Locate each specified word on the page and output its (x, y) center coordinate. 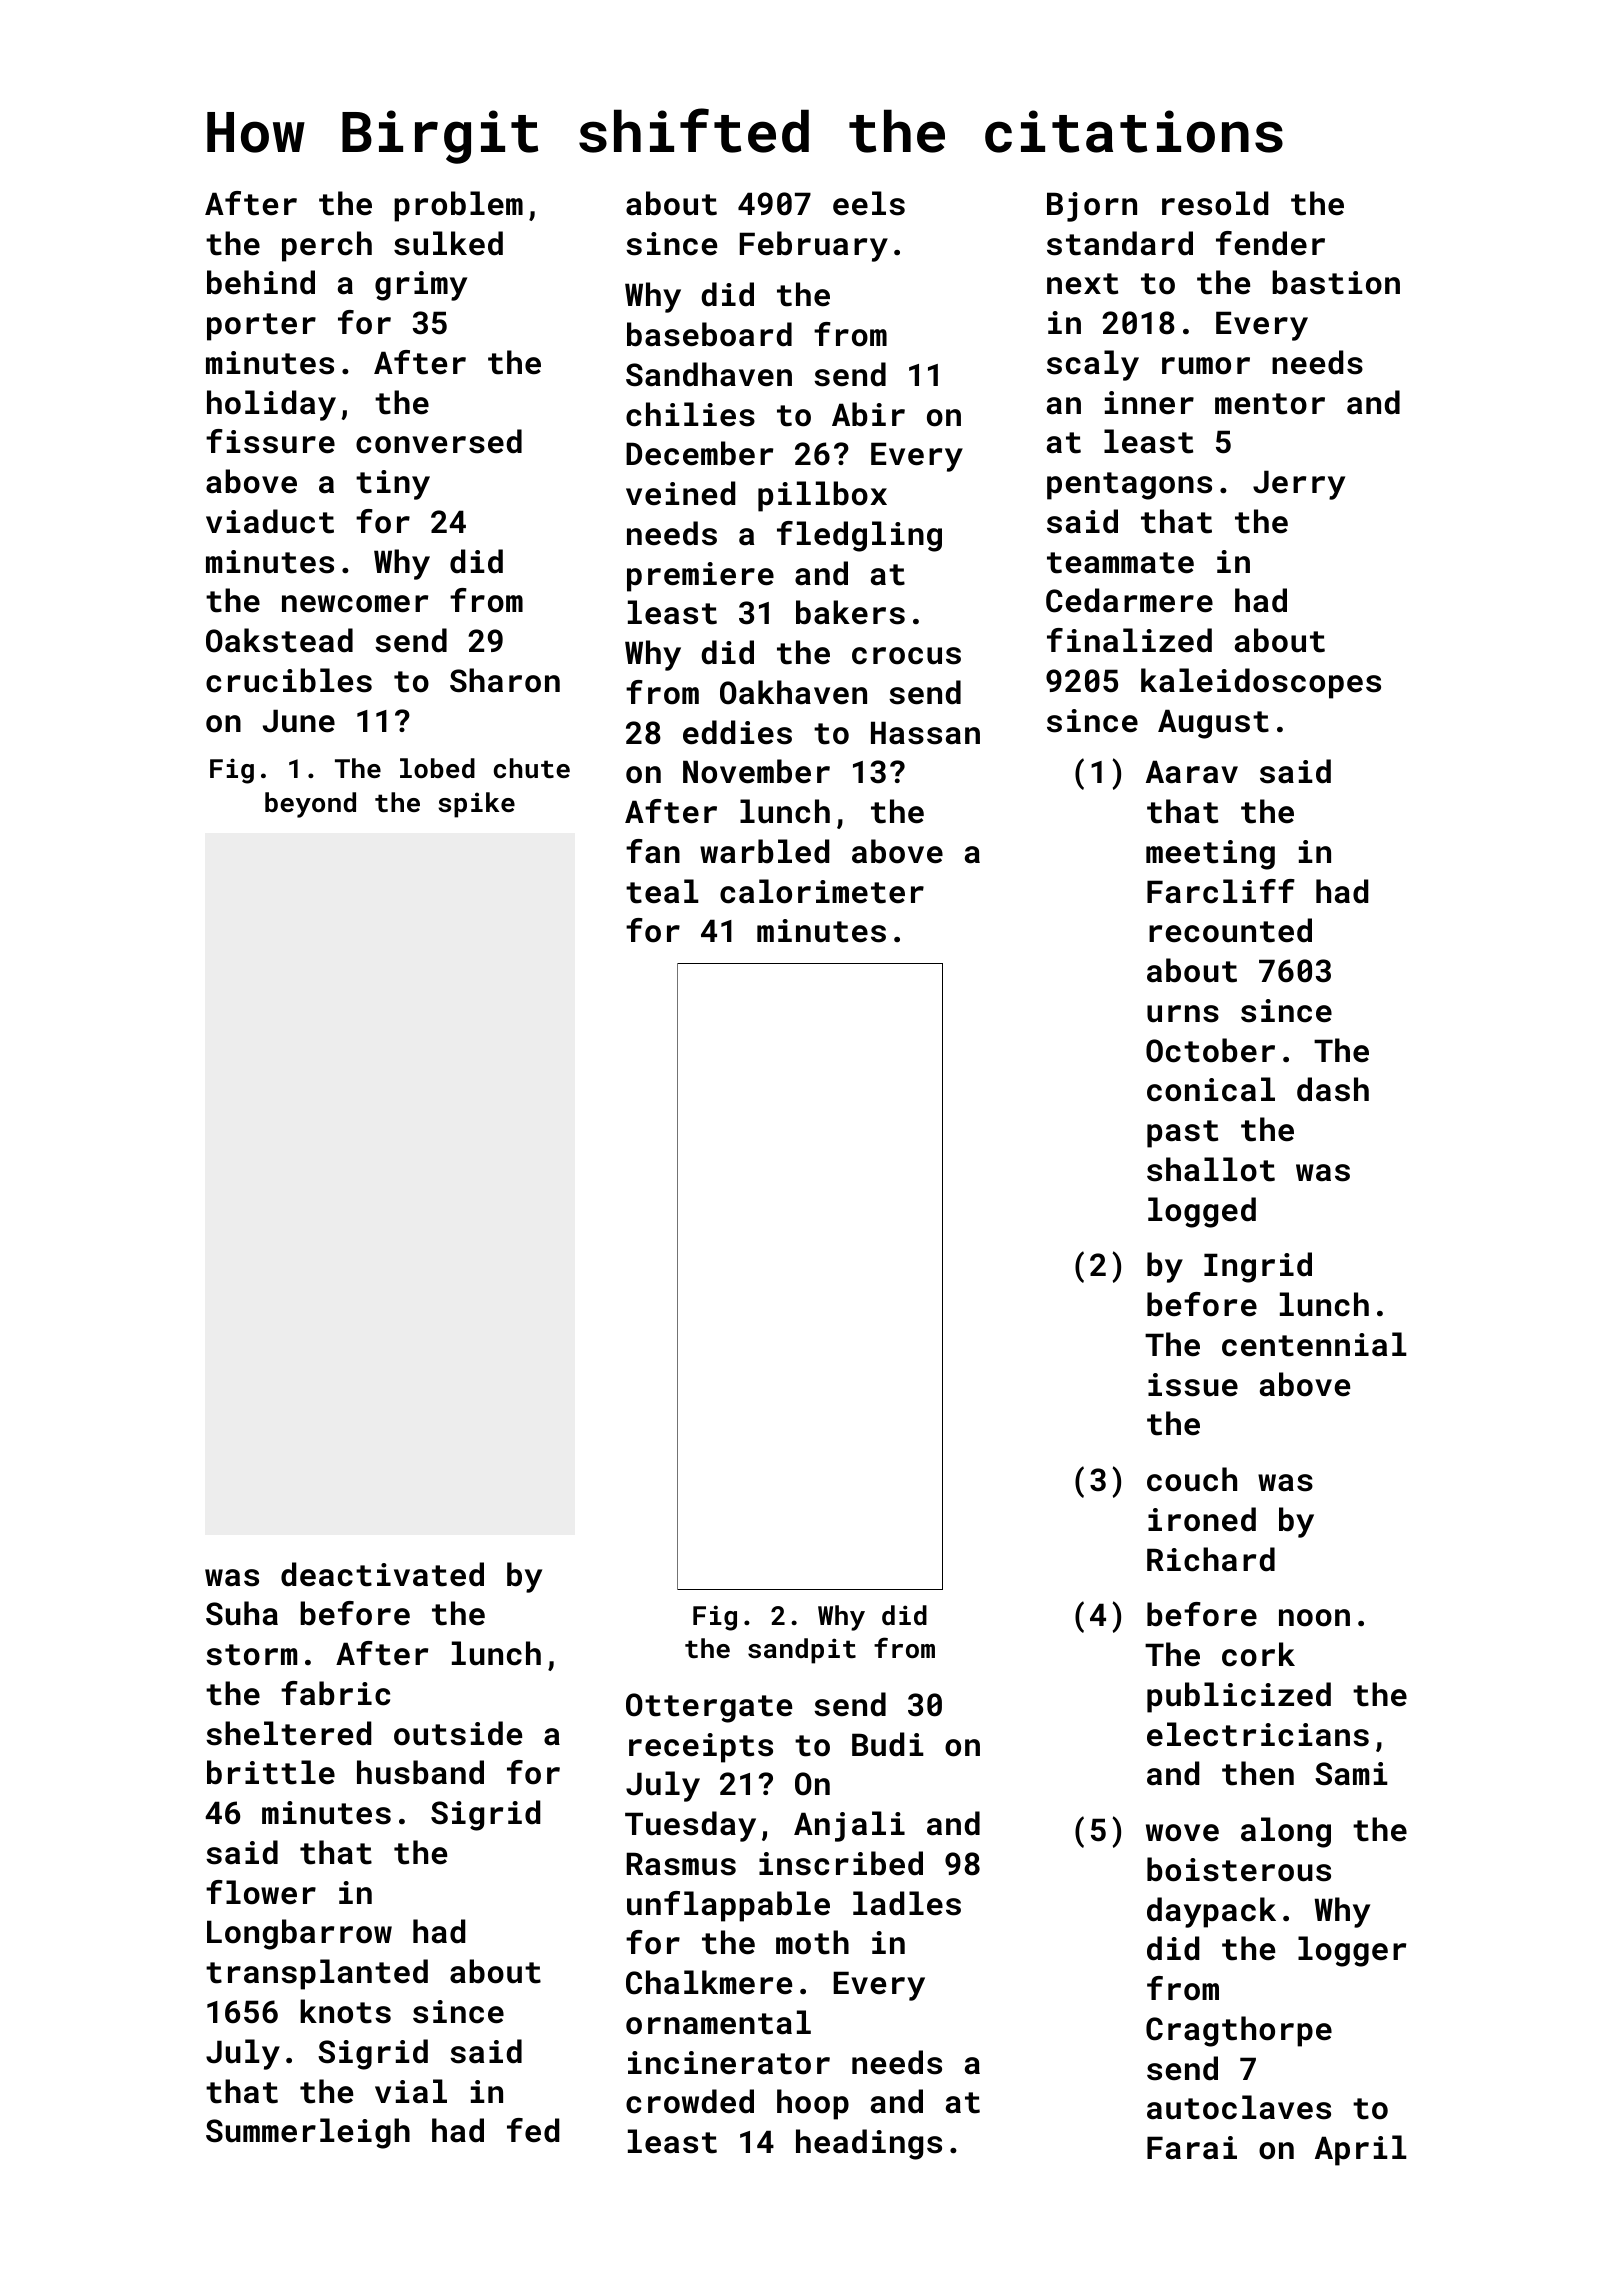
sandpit (802, 1651)
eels (869, 203)
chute (532, 768)
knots (345, 2011)
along (1286, 1832)
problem (458, 206)
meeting (1210, 855)
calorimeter (822, 891)
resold (1215, 203)
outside (458, 1733)
